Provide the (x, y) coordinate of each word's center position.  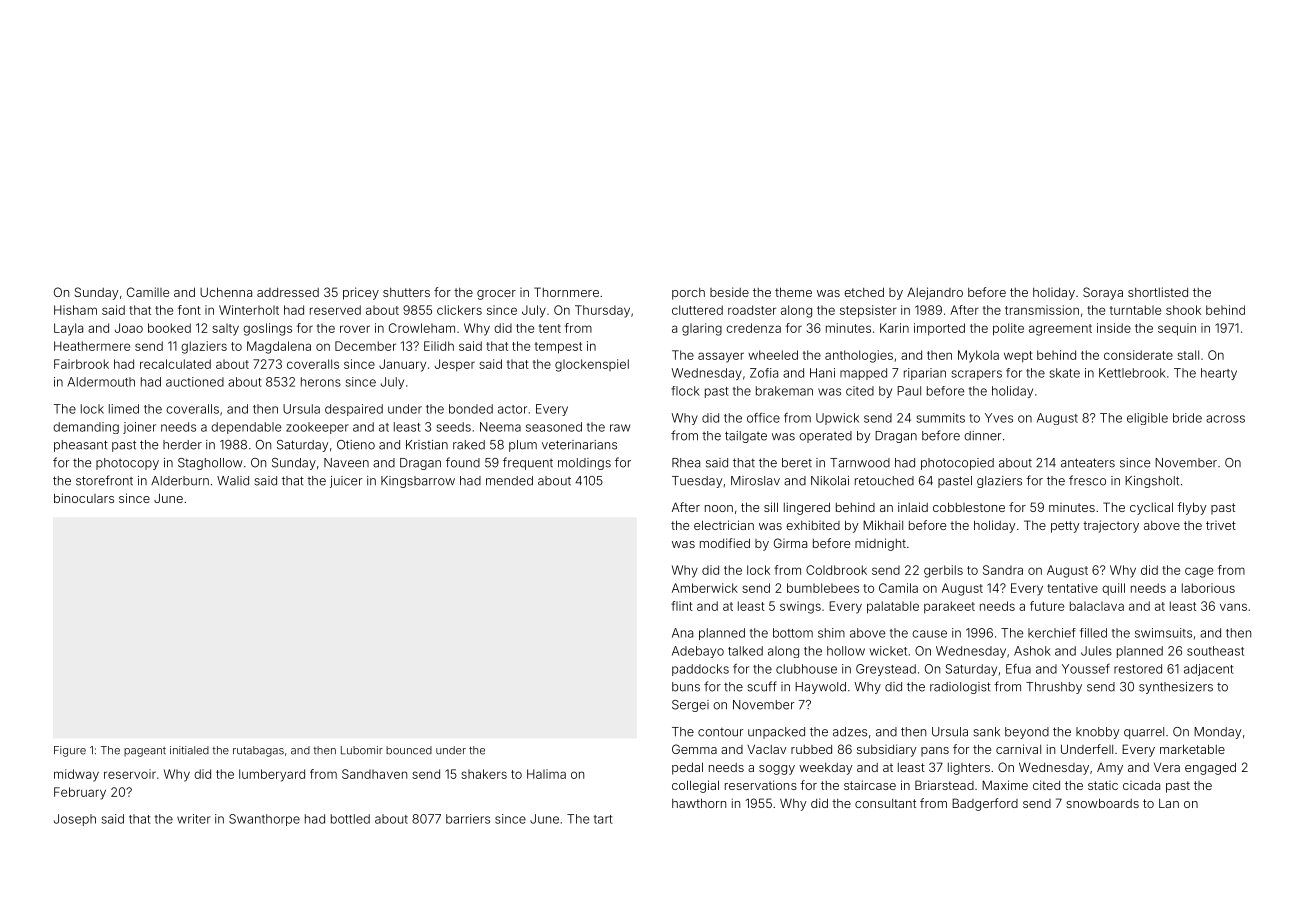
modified (725, 543)
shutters (406, 292)
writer (194, 819)
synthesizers (1176, 688)
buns (686, 687)
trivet (1221, 525)
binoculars (84, 498)
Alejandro (935, 293)
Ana (682, 633)
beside (729, 292)
